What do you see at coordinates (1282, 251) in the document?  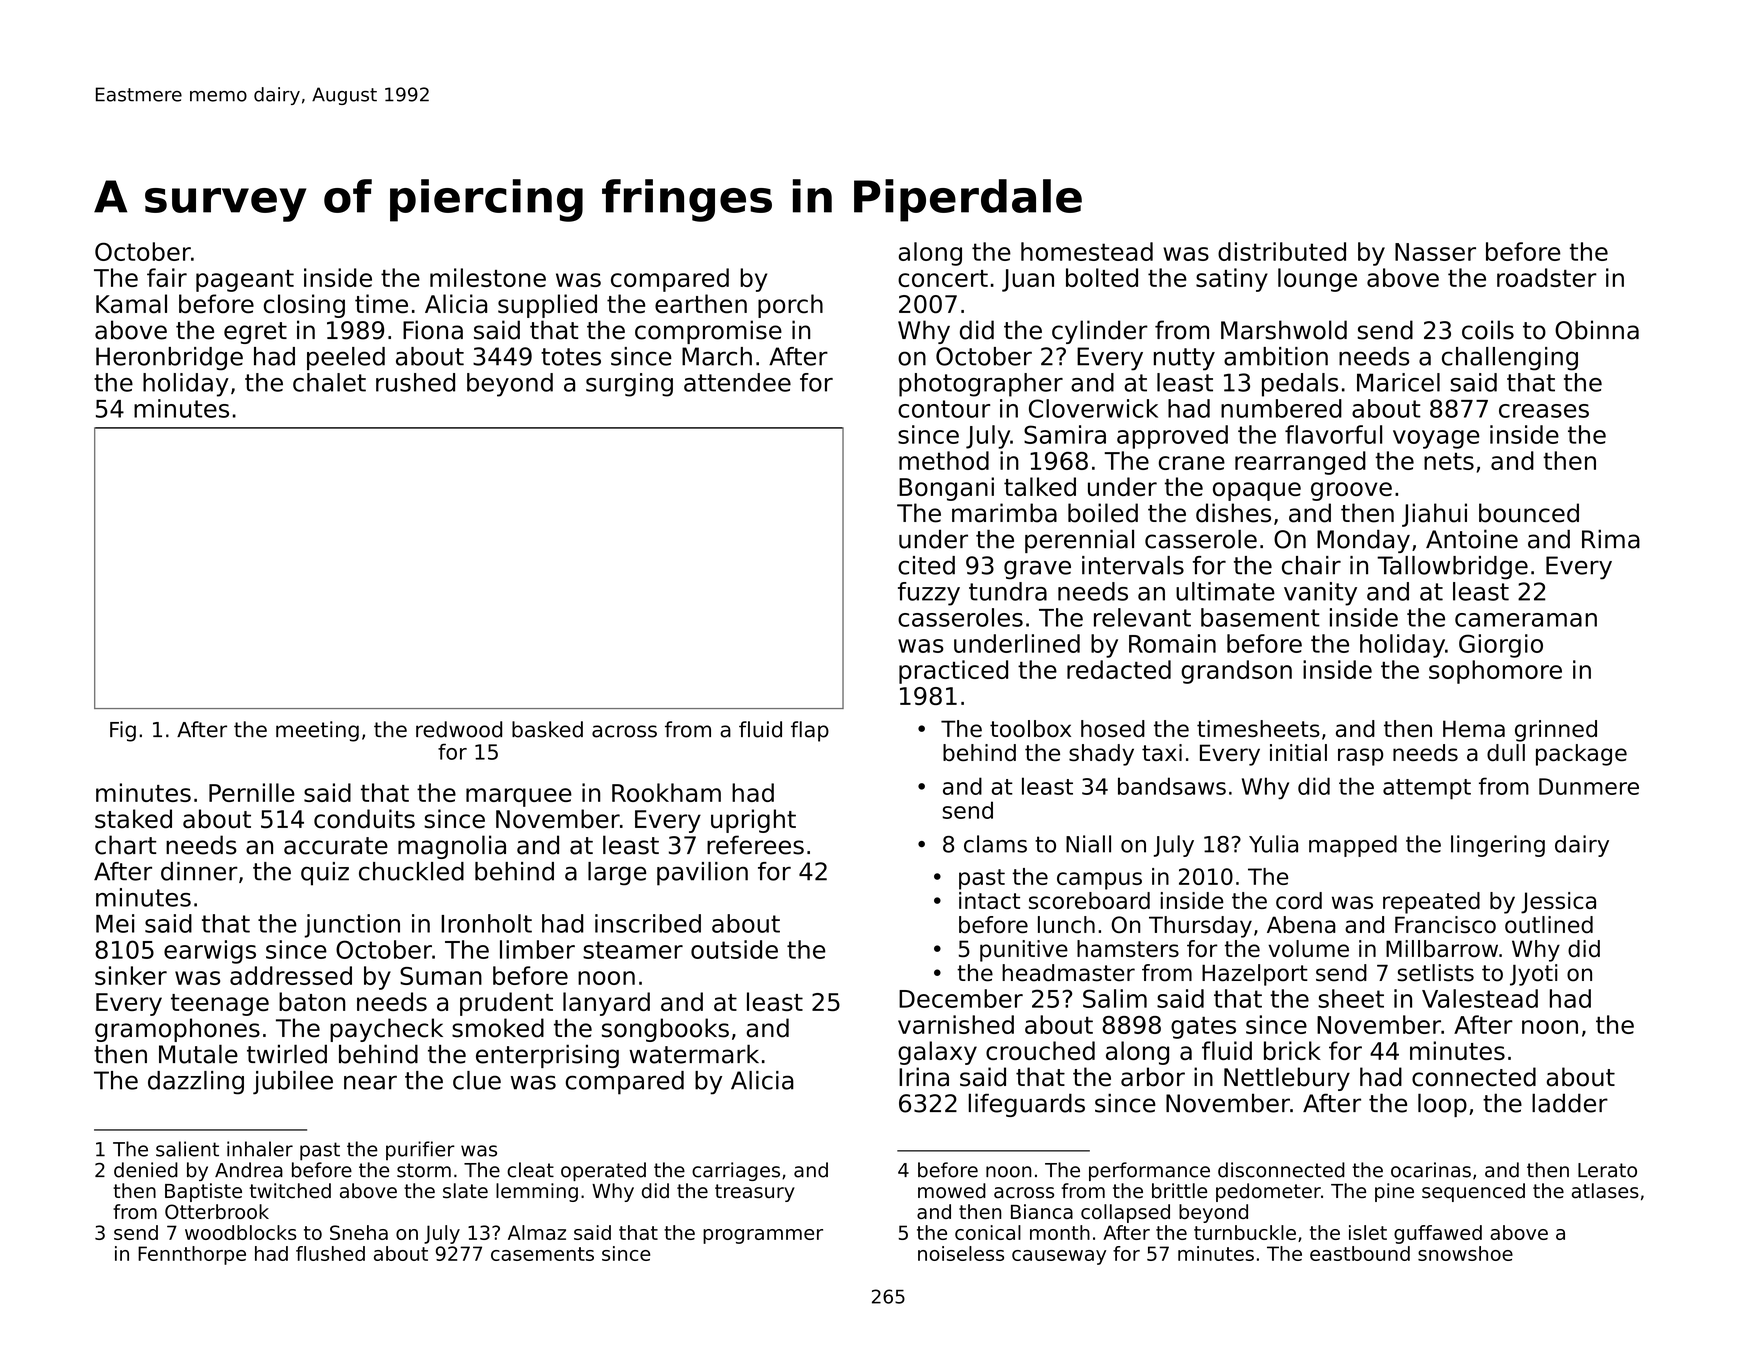 I see `distributed` at bounding box center [1282, 251].
